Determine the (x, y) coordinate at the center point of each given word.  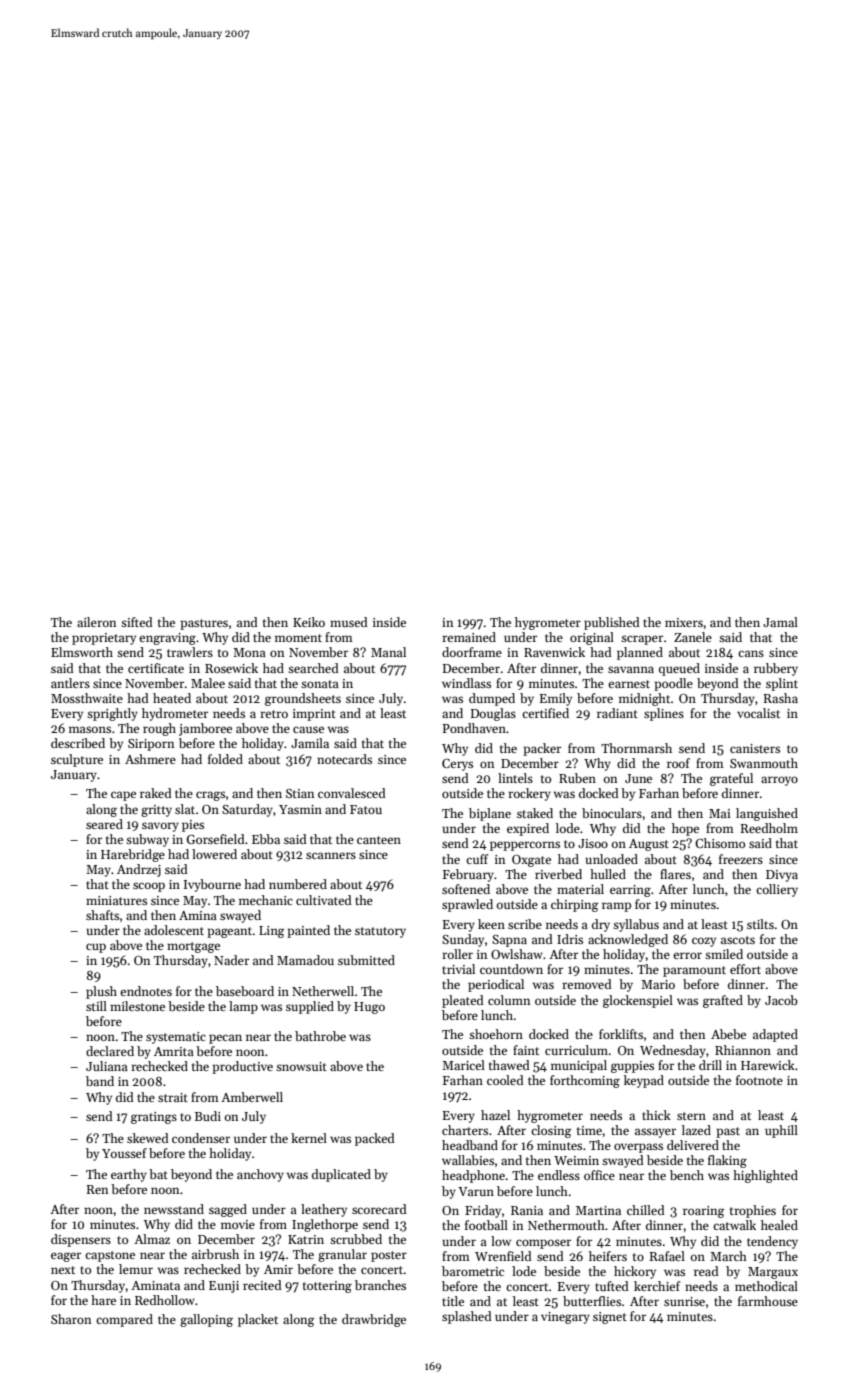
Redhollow (165, 1300)
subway (147, 840)
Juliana (107, 1066)
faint (526, 1050)
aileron (96, 622)
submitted (366, 960)
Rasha (781, 698)
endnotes (146, 991)
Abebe (728, 1034)
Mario (658, 984)
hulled (608, 874)
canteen (379, 840)
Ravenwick (554, 652)
